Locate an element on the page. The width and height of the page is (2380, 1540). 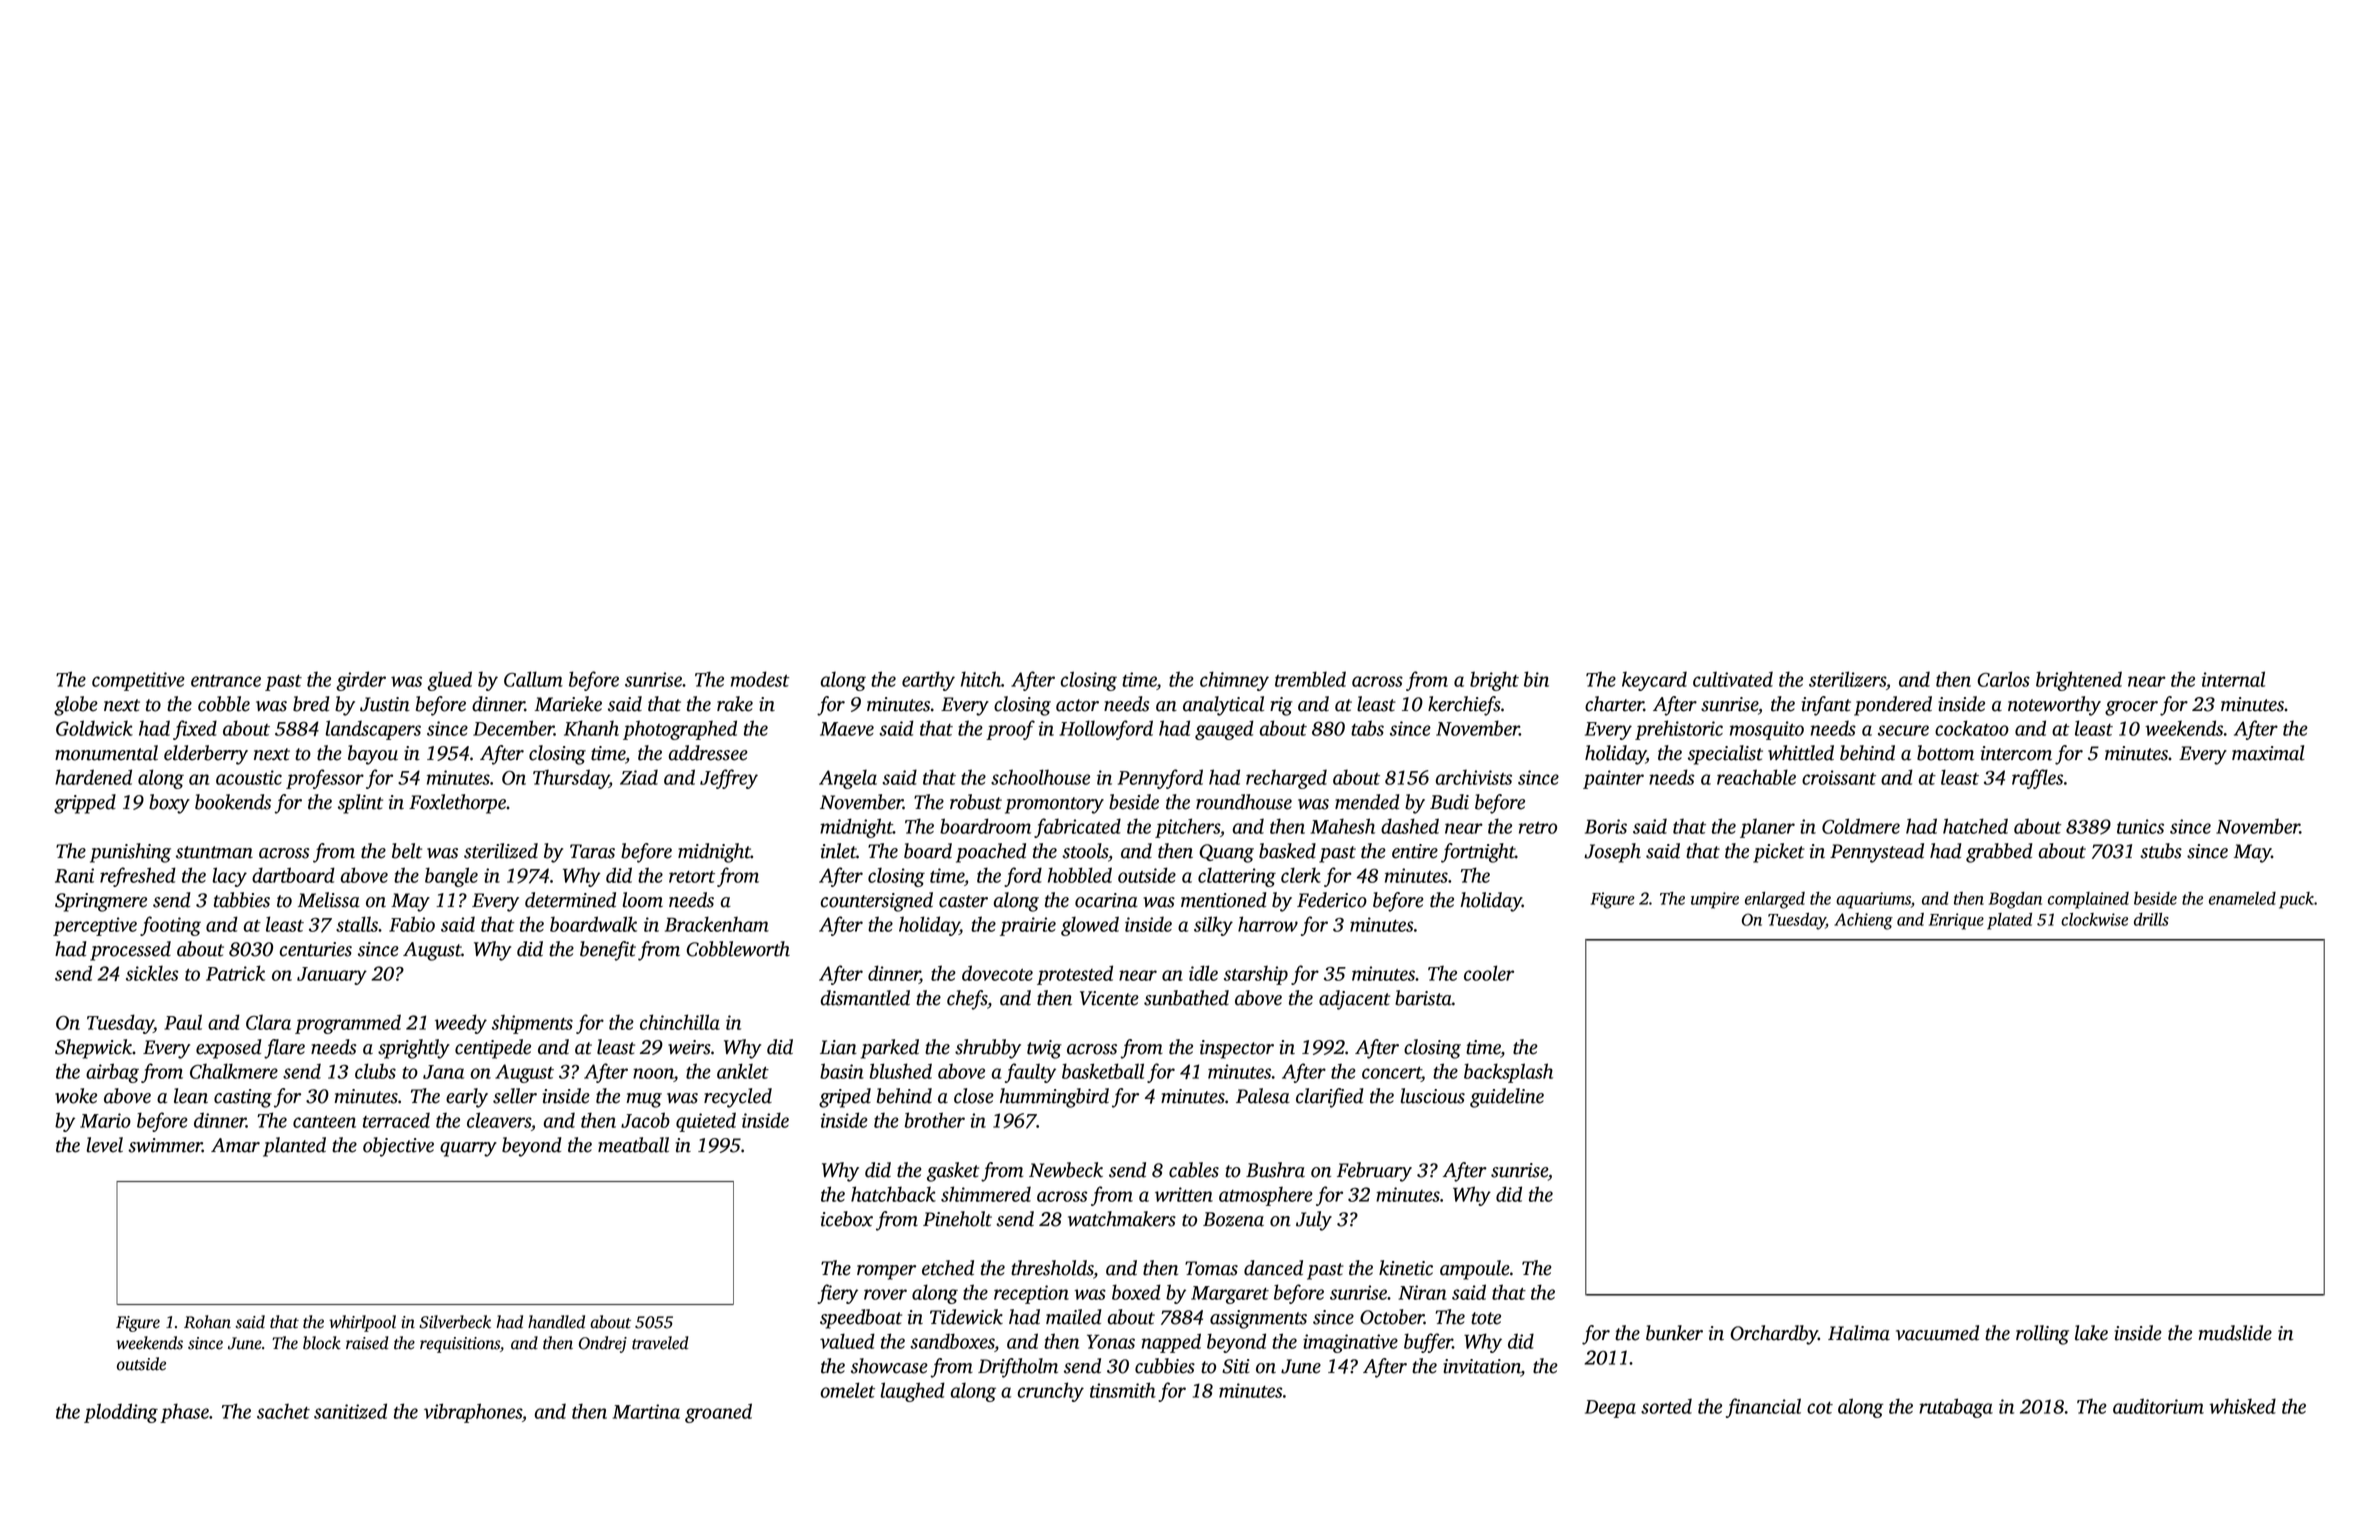
January is located at coordinates (332, 976).
